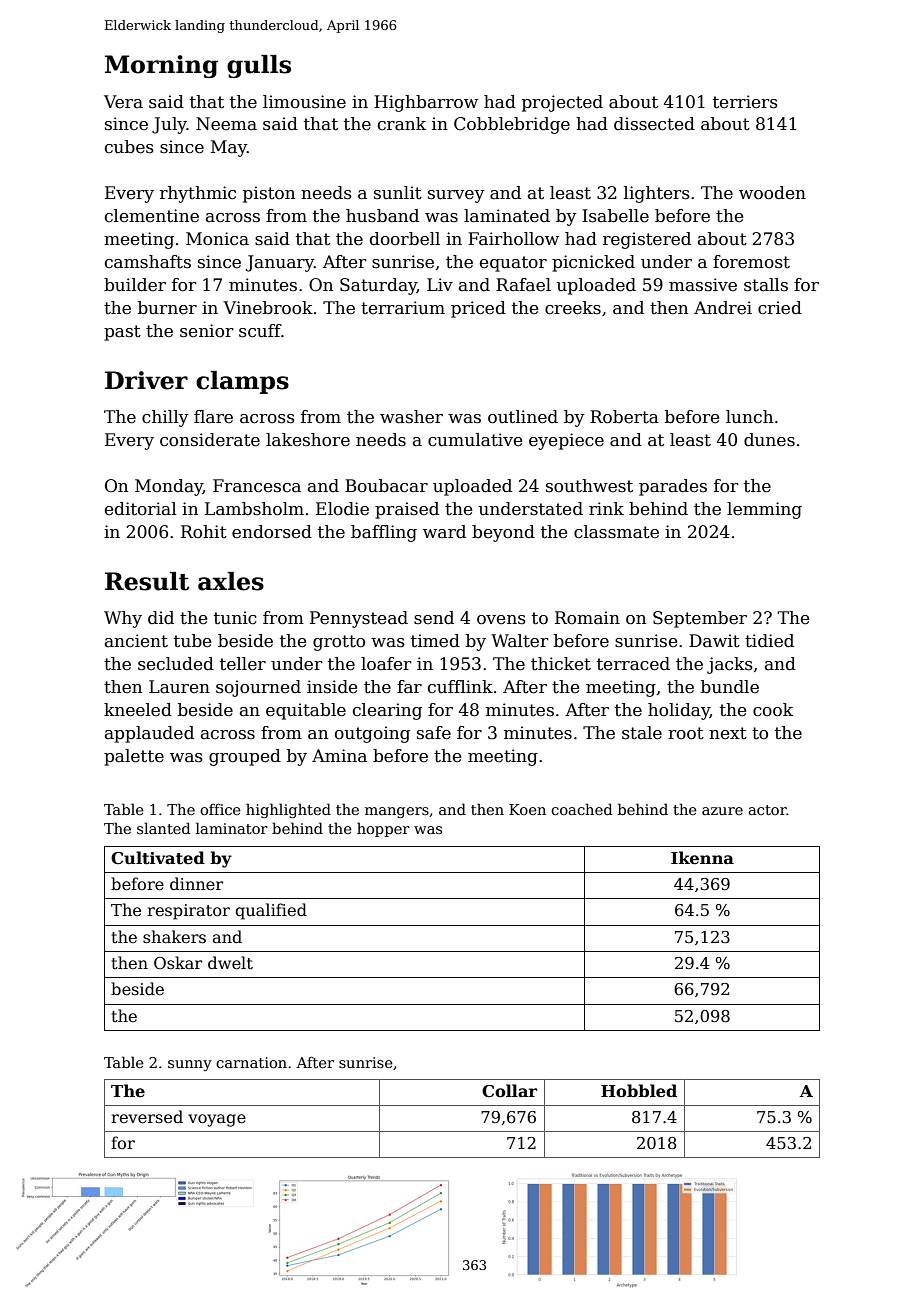  What do you see at coordinates (220, 809) in the document?
I see `office` at bounding box center [220, 809].
